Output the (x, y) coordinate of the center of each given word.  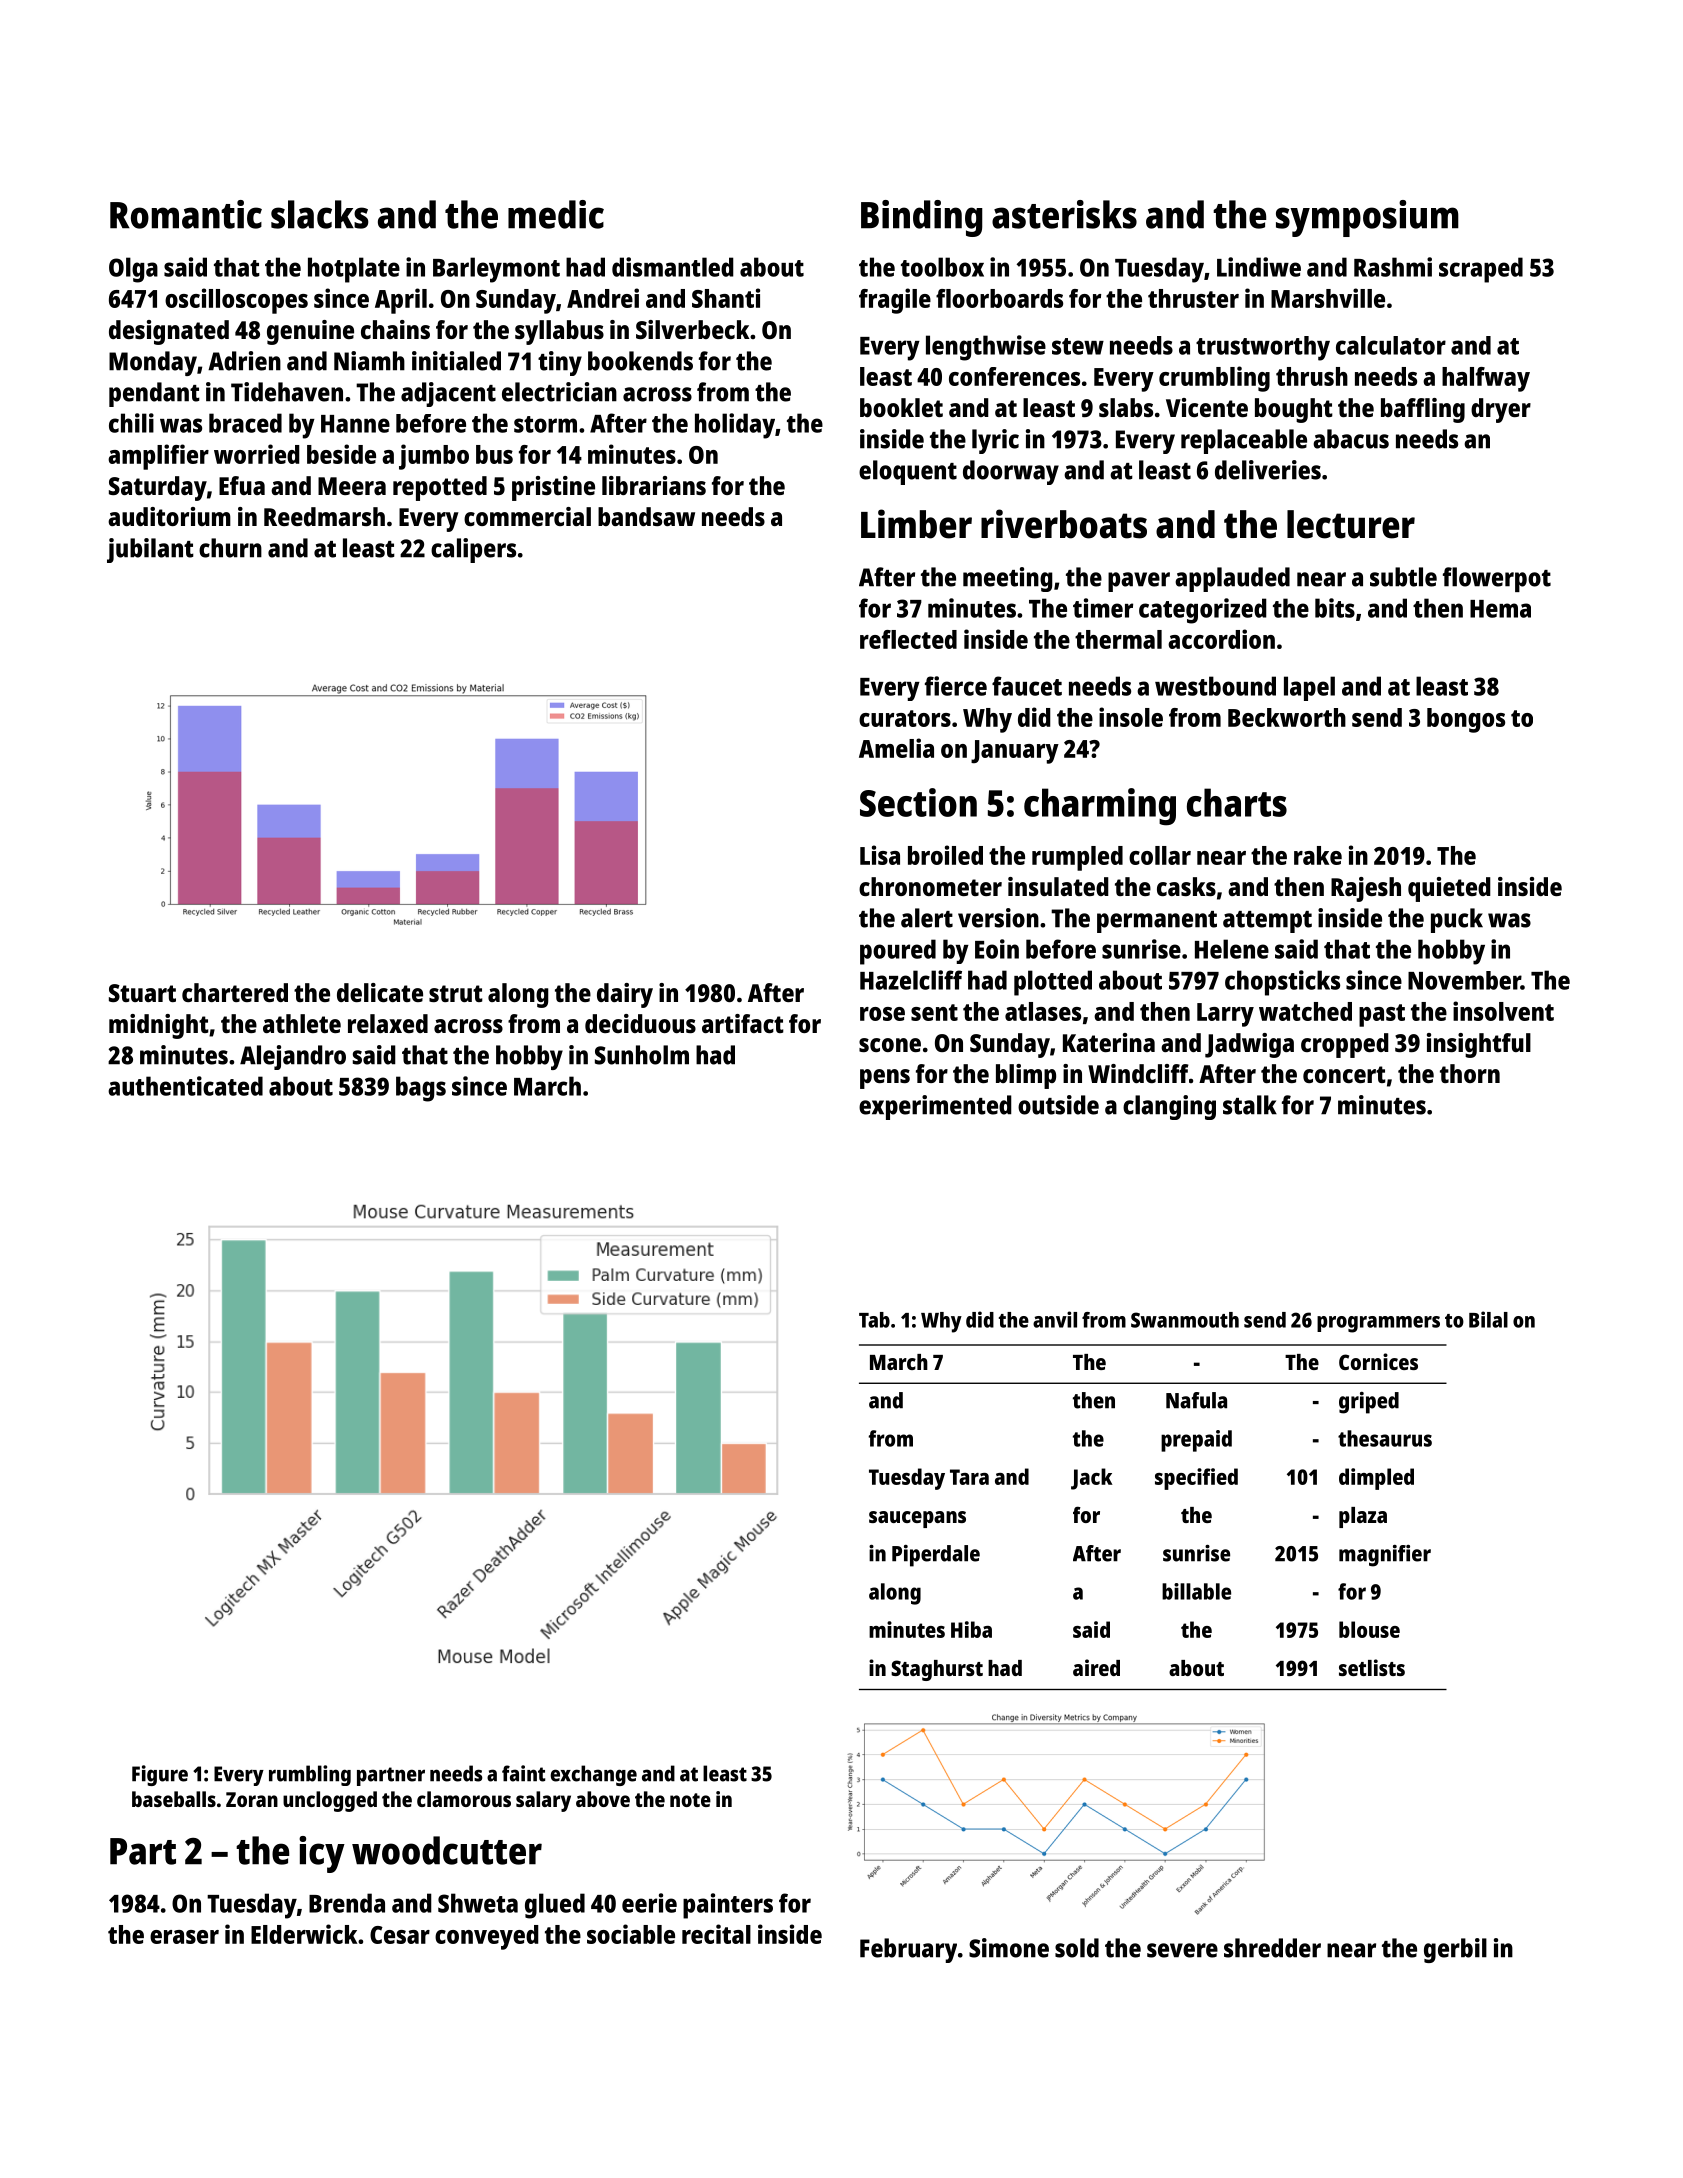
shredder (1272, 1948)
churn (230, 548)
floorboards (999, 298)
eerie (649, 1903)
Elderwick (304, 1934)
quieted (1449, 889)
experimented (935, 1107)
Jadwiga (1249, 1045)
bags (421, 1089)
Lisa (880, 855)
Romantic (186, 214)
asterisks (1064, 214)
